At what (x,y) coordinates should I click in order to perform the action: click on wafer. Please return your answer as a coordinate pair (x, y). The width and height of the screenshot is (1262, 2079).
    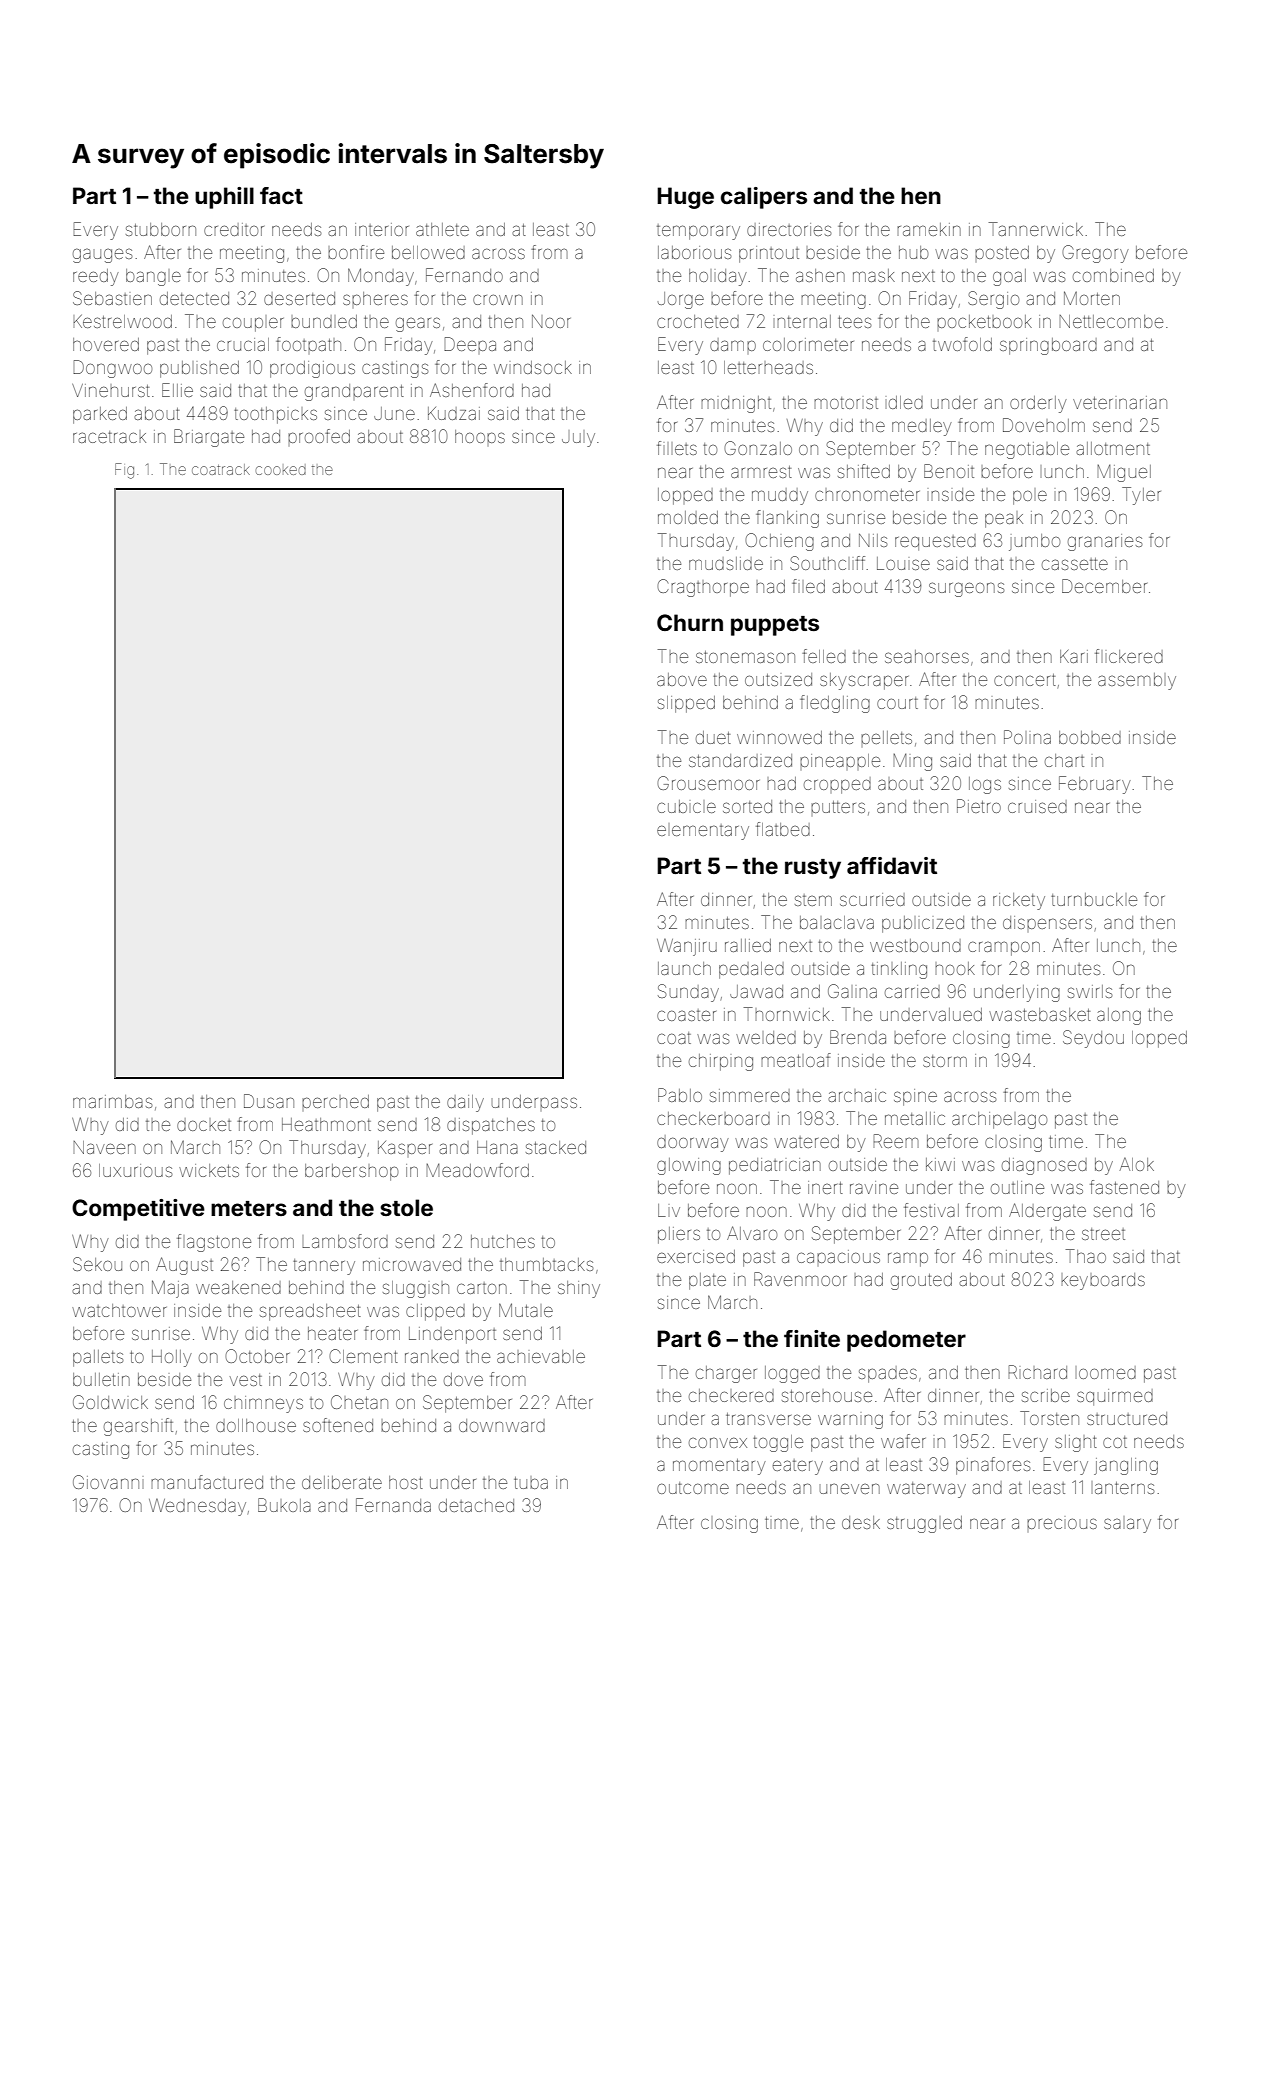
    Looking at the image, I should click on (903, 1441).
